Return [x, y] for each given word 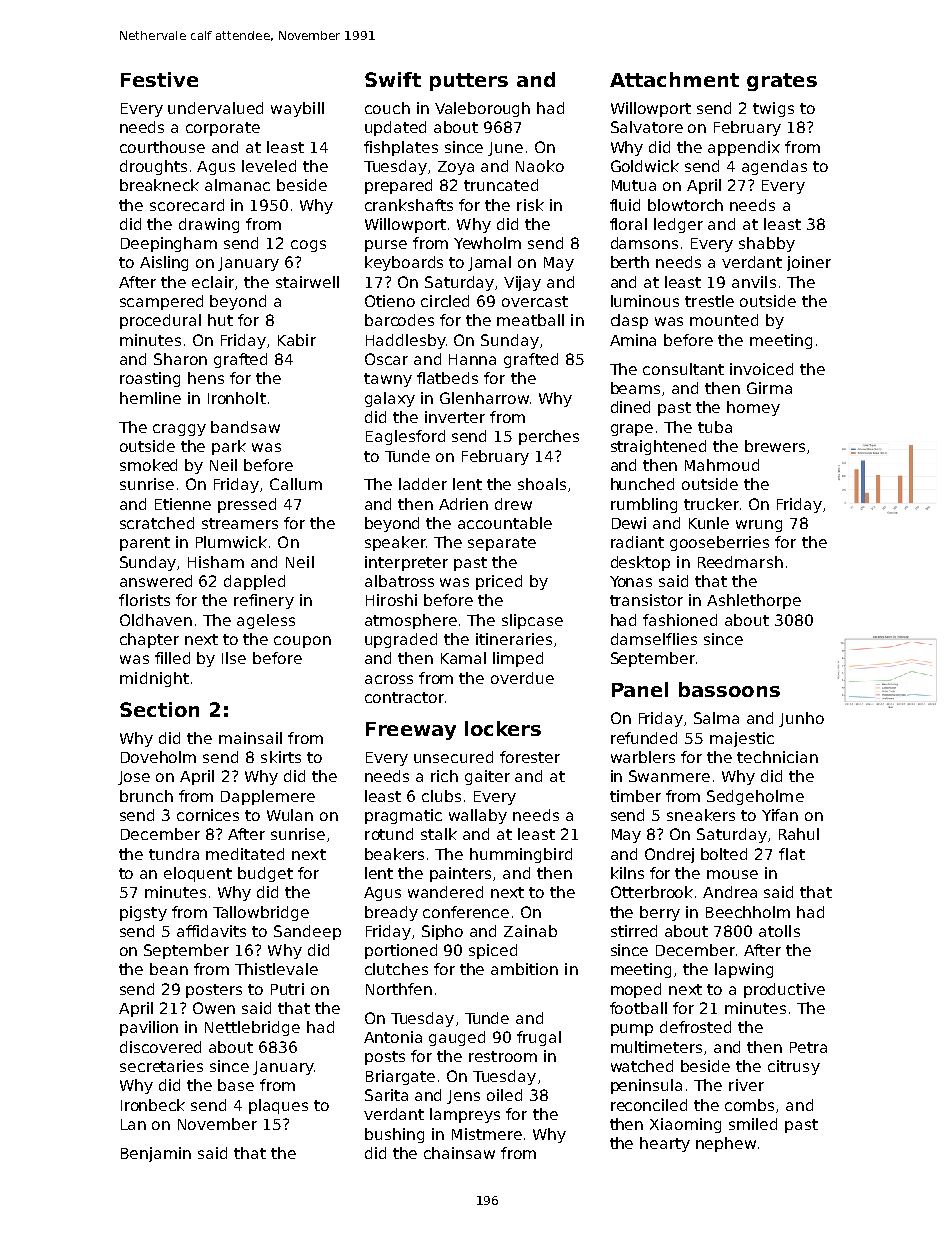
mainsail [250, 738]
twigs [773, 109]
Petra [808, 1047]
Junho [801, 719]
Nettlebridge [252, 1028]
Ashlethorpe [754, 601]
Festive [159, 79]
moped [636, 990]
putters [469, 82]
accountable [505, 523]
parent [145, 544]
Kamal [463, 658]
